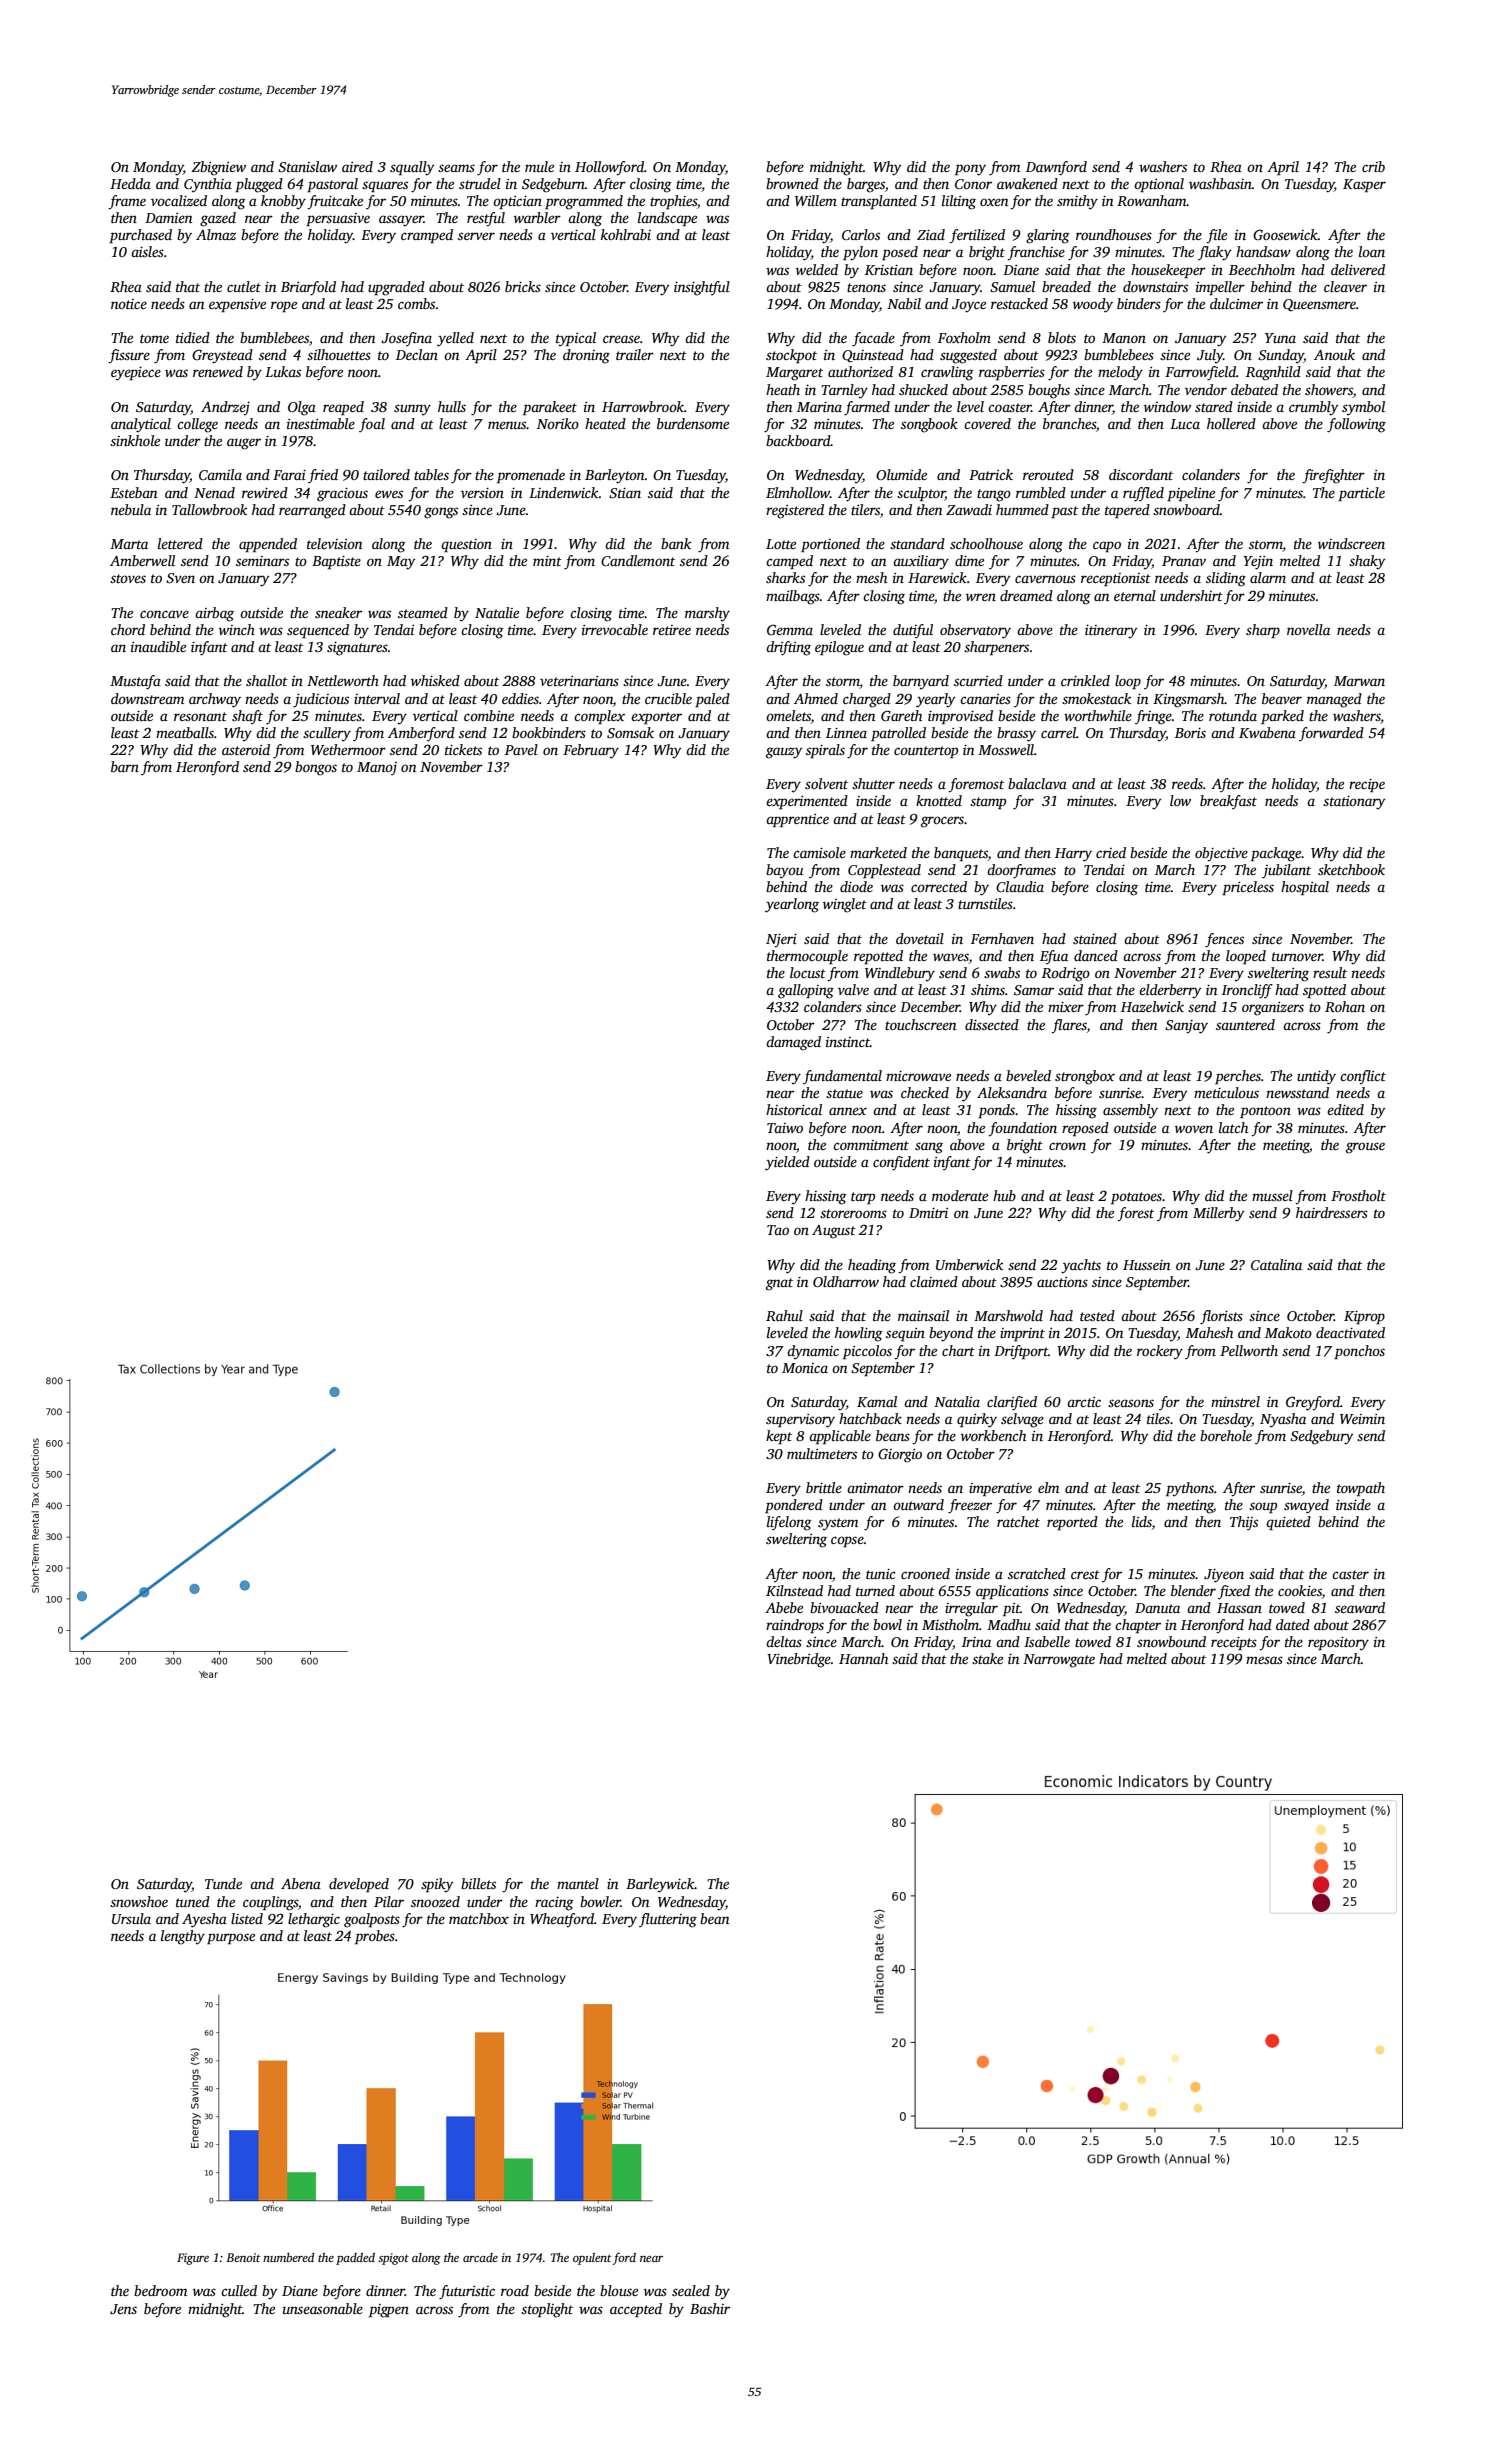  I want to click on objective, so click(1221, 854).
